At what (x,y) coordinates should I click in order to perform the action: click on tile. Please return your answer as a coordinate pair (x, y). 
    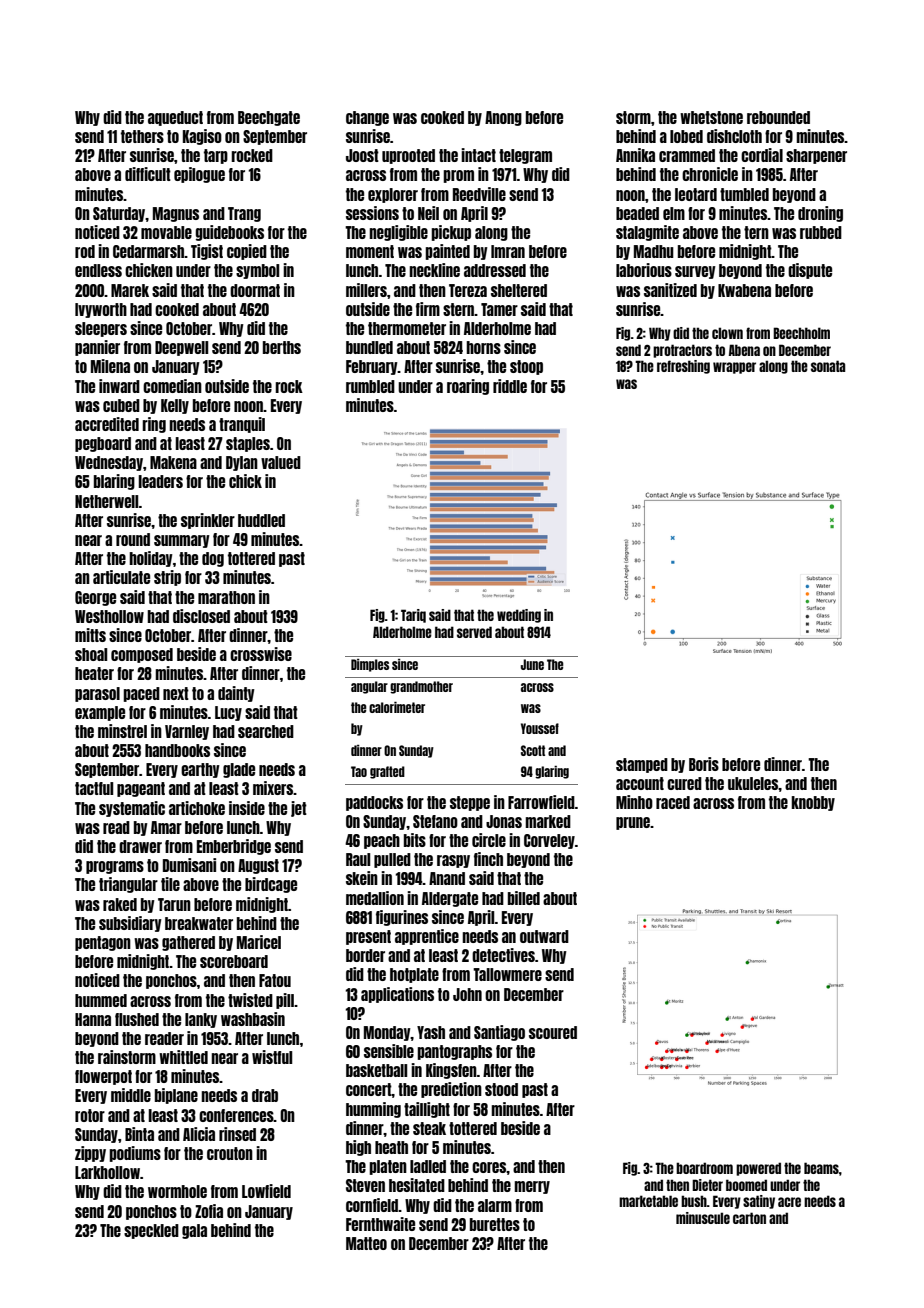
    Looking at the image, I should click on (170, 884).
